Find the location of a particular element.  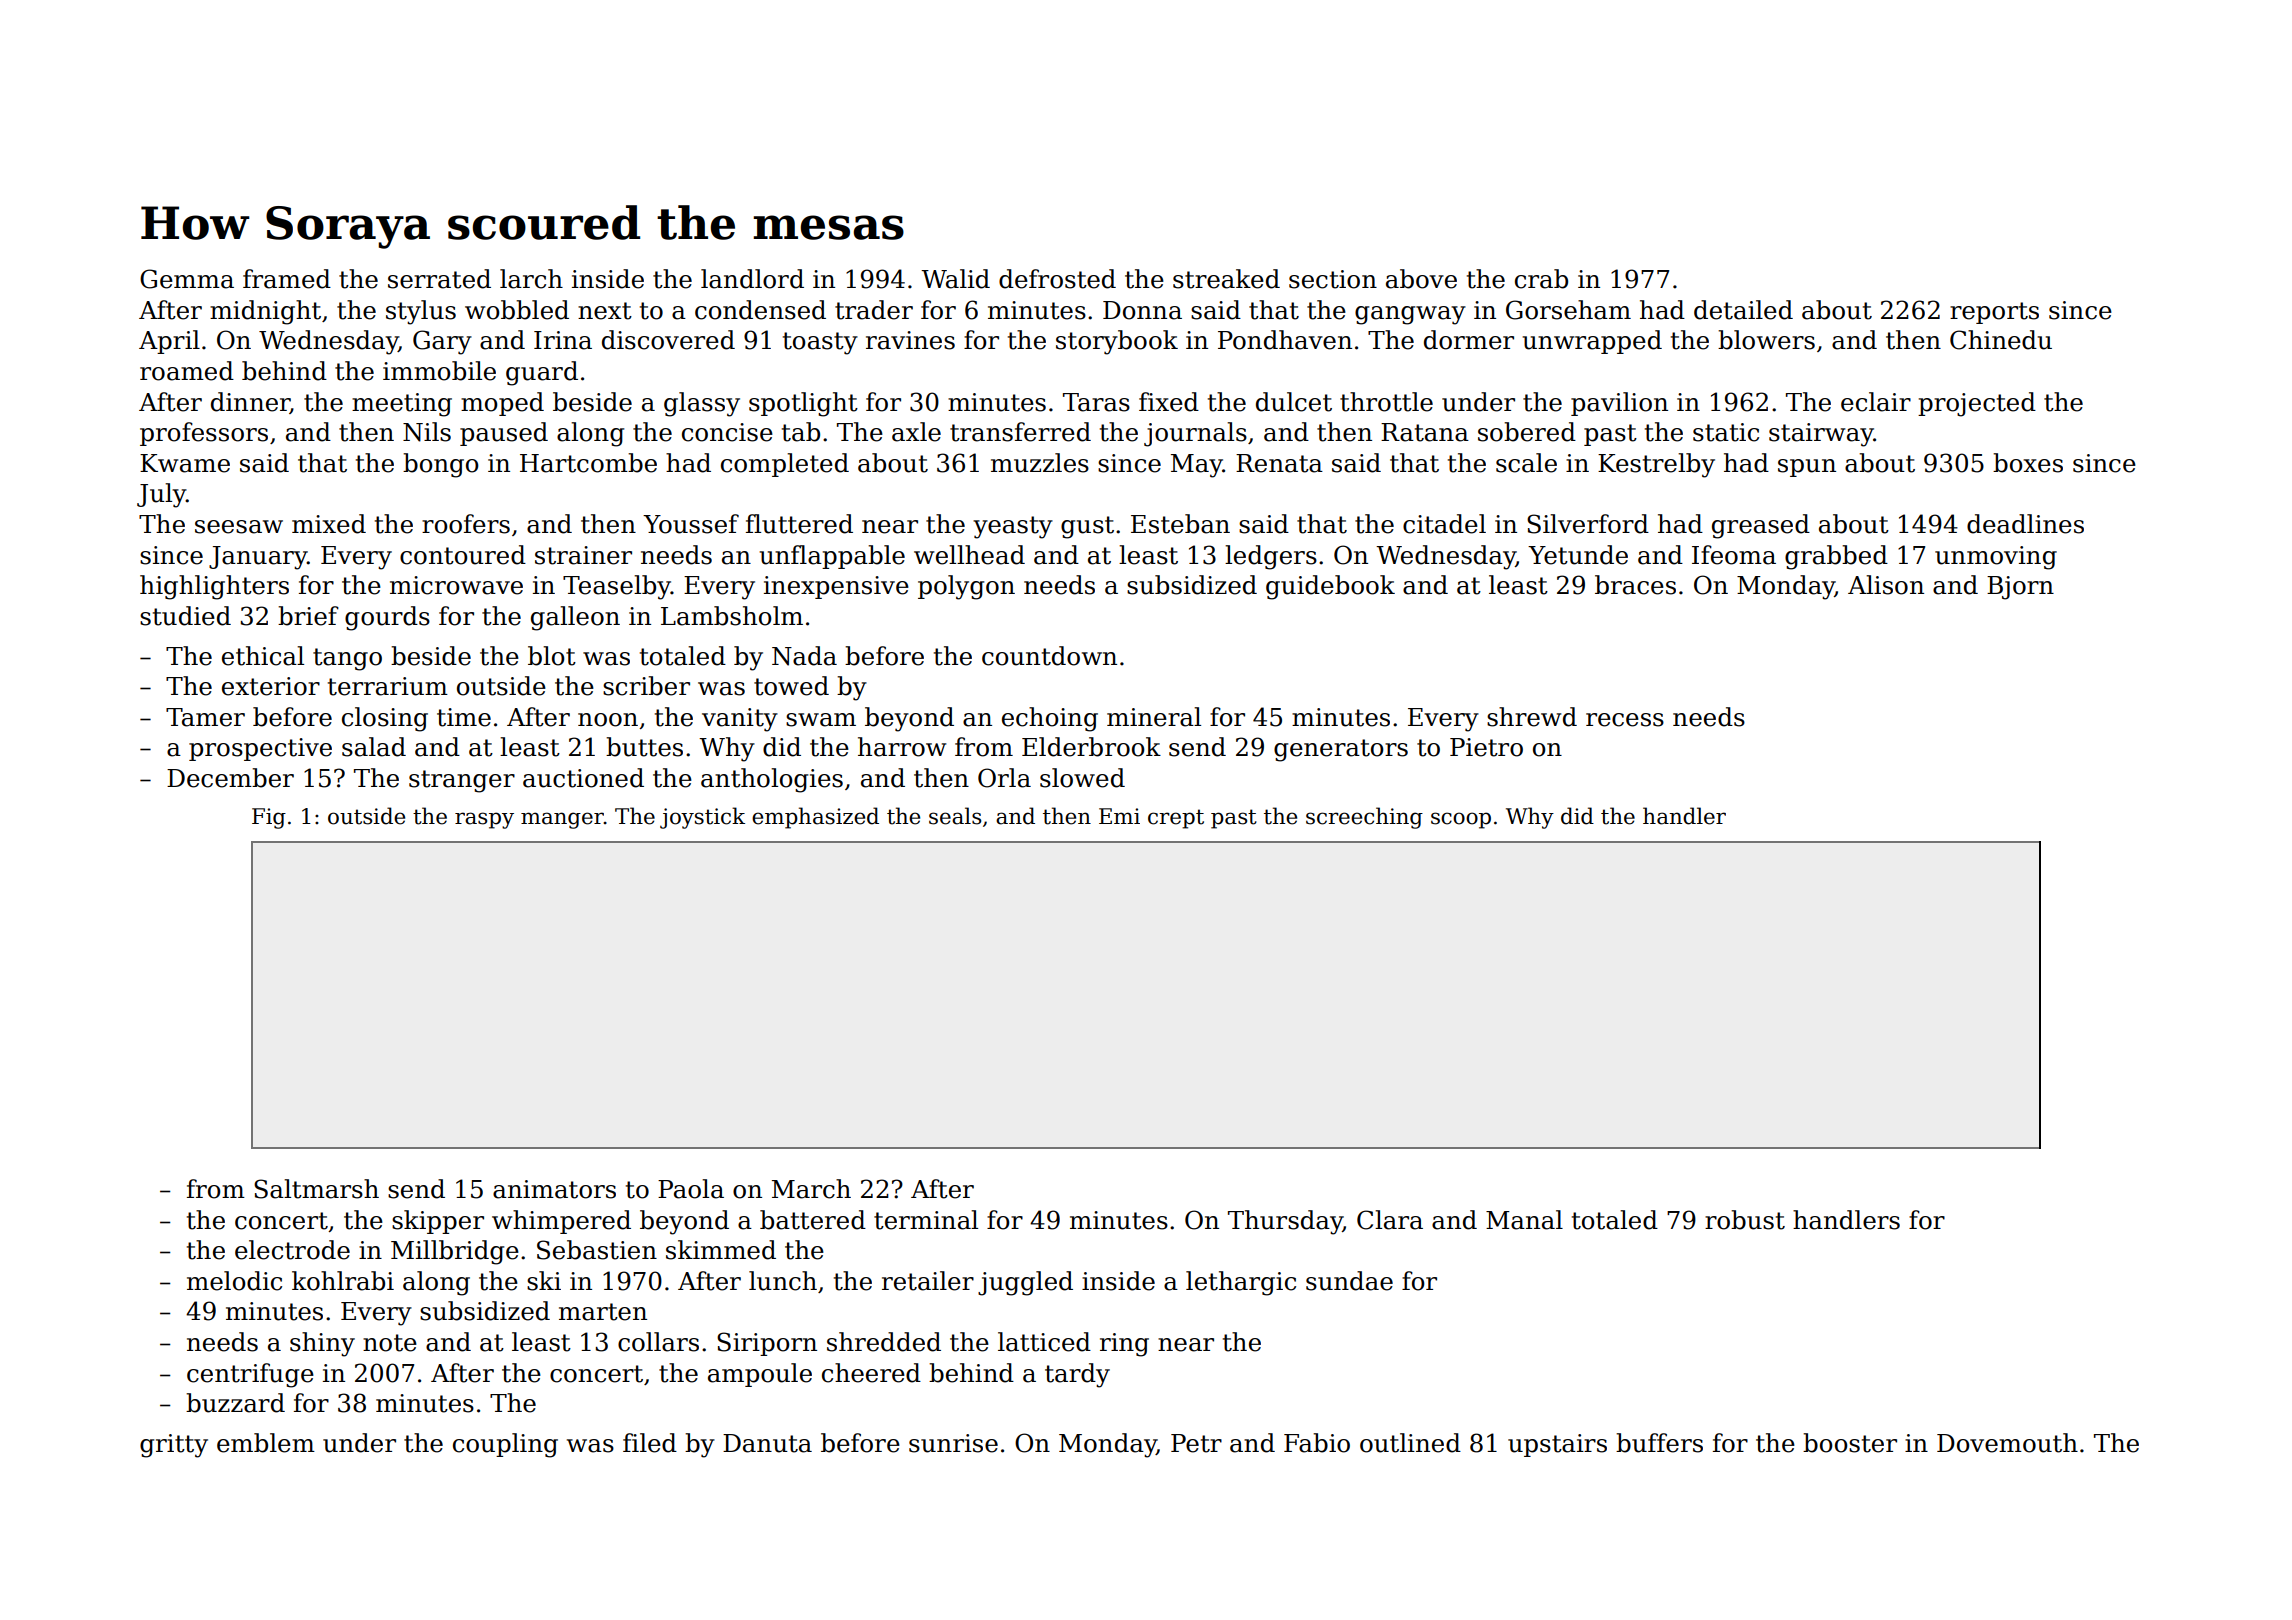

Clara is located at coordinates (1390, 1220).
